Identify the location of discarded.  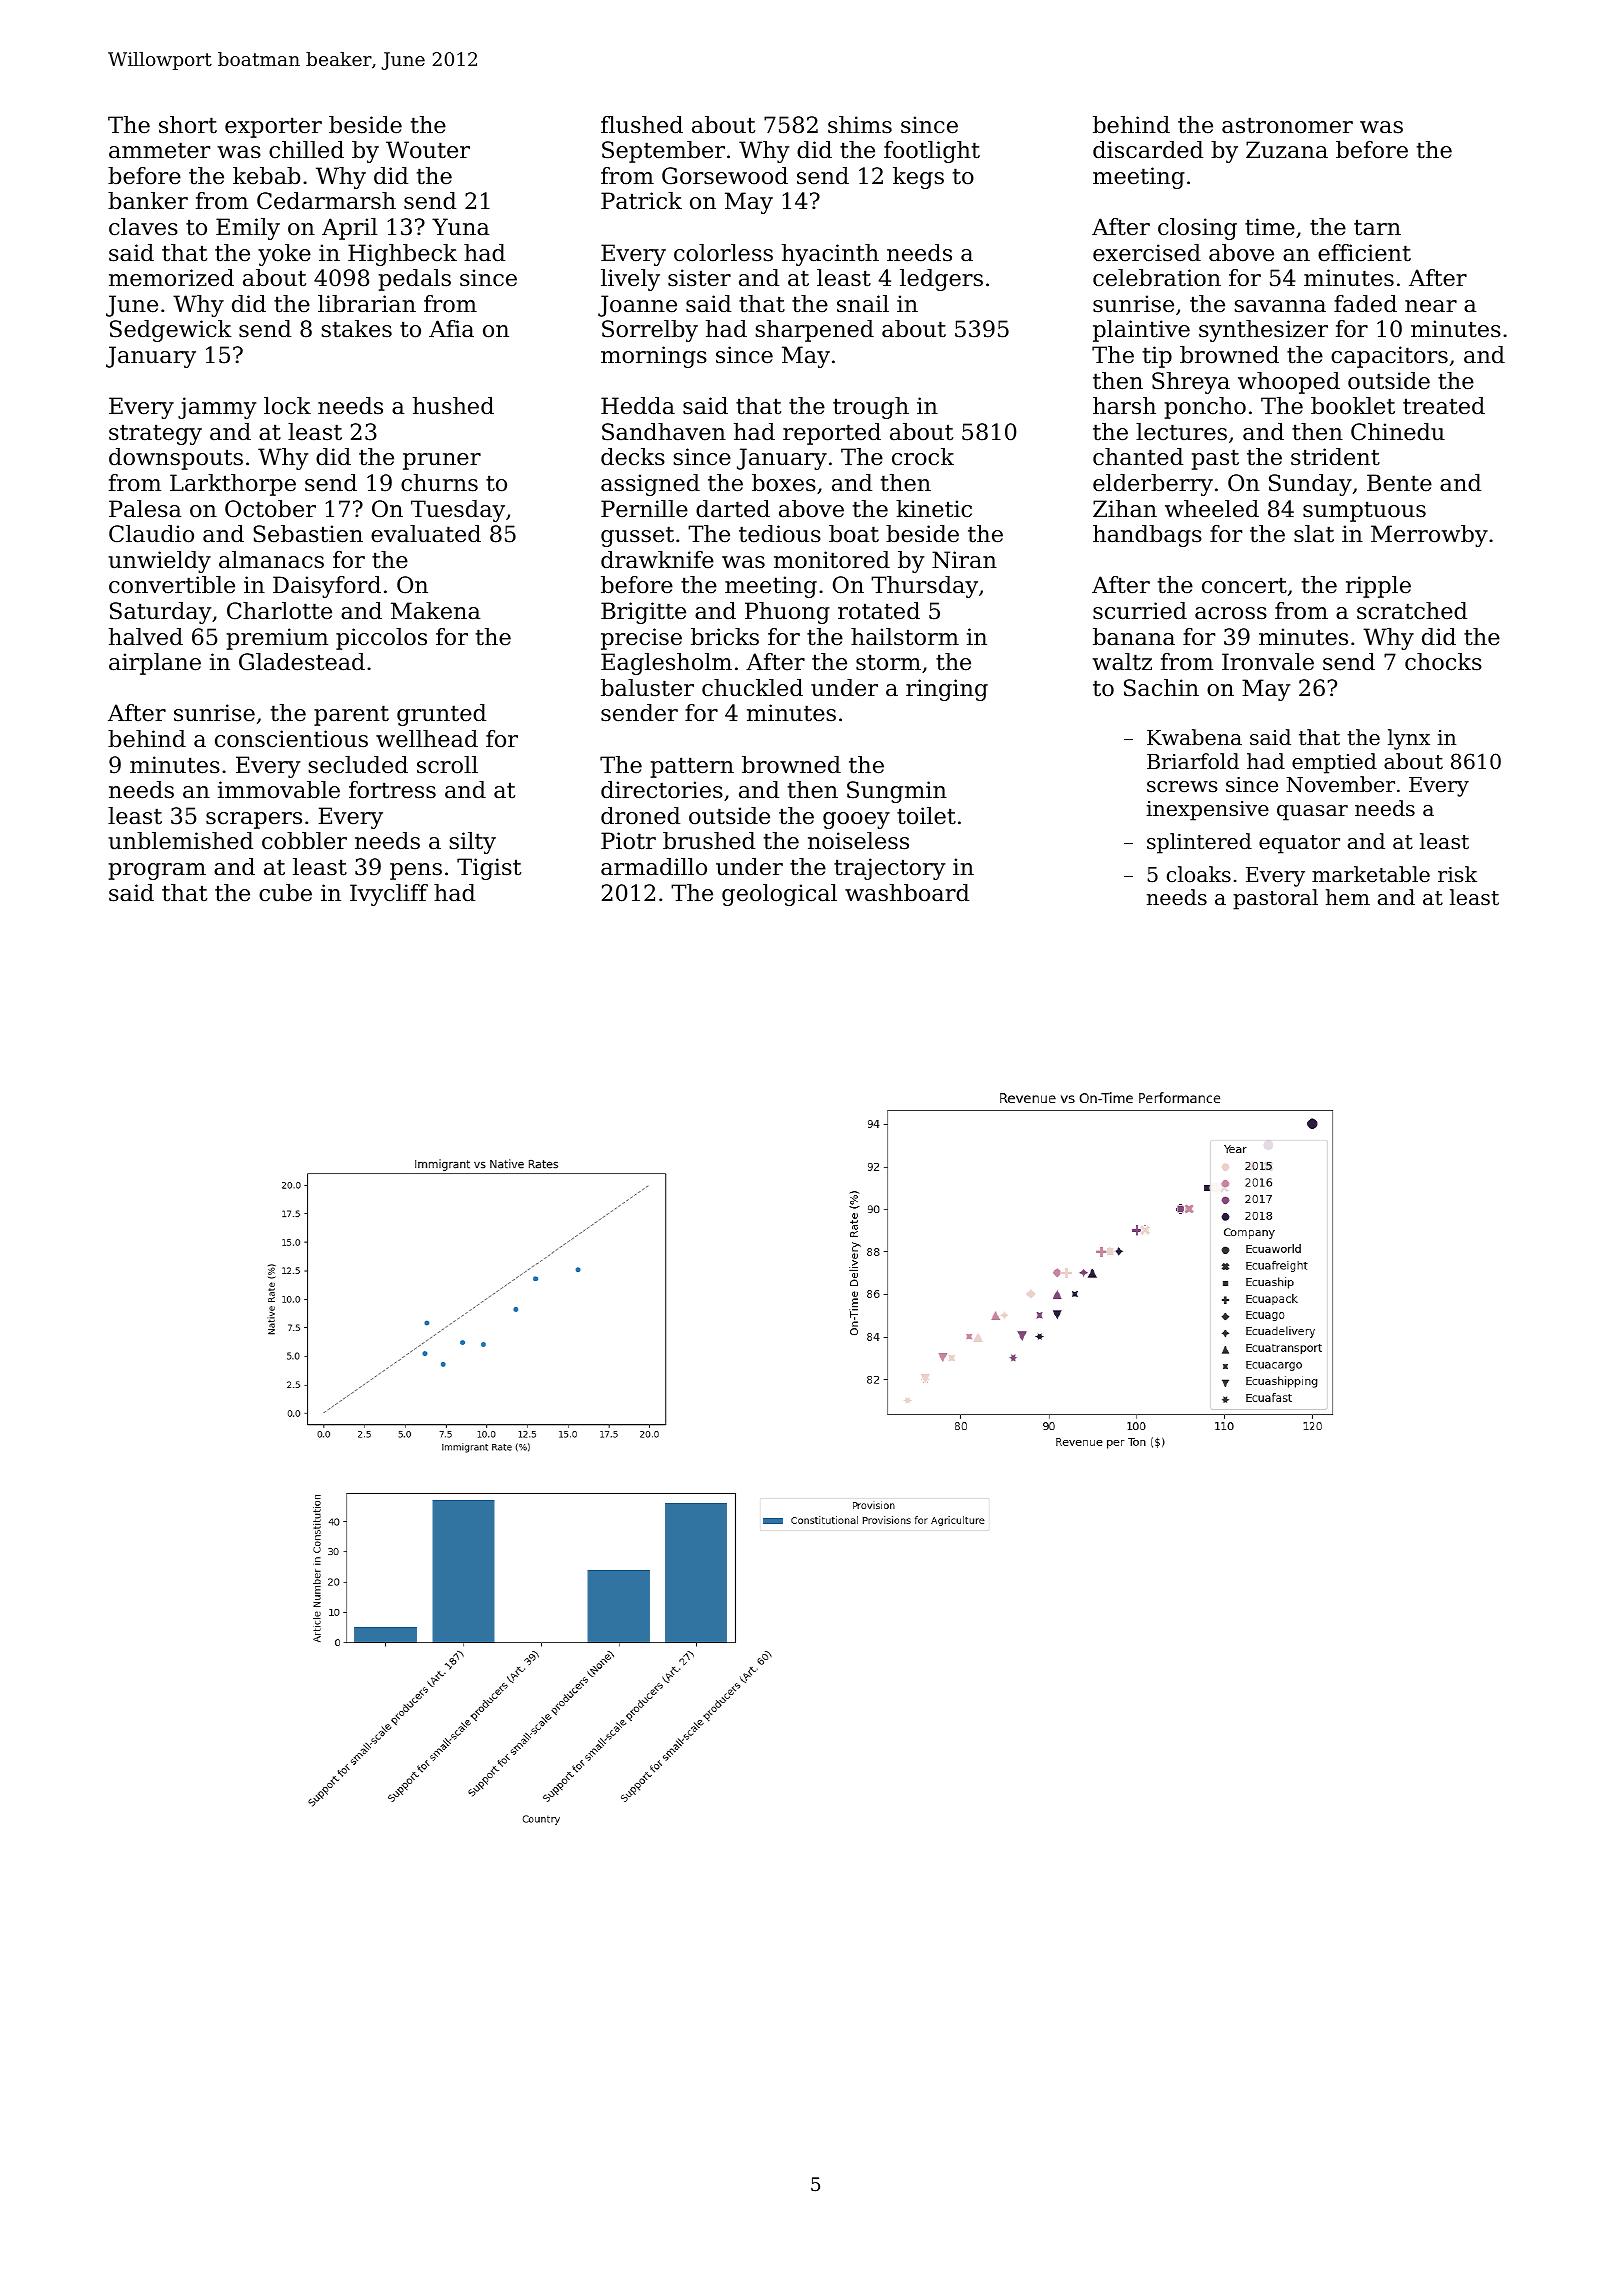
(1148, 150).
